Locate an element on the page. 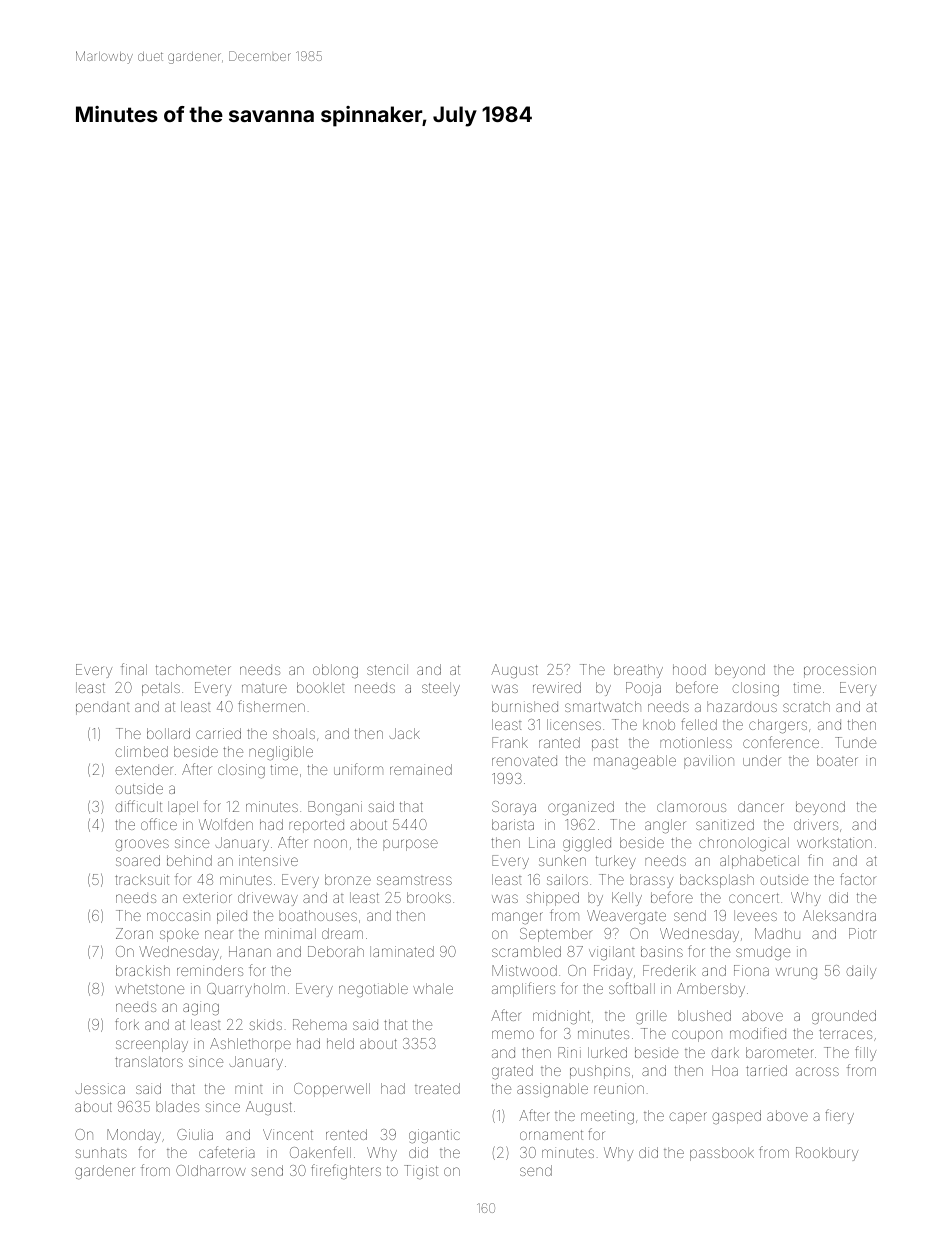 The image size is (952, 1233). Piotr is located at coordinates (863, 933).
